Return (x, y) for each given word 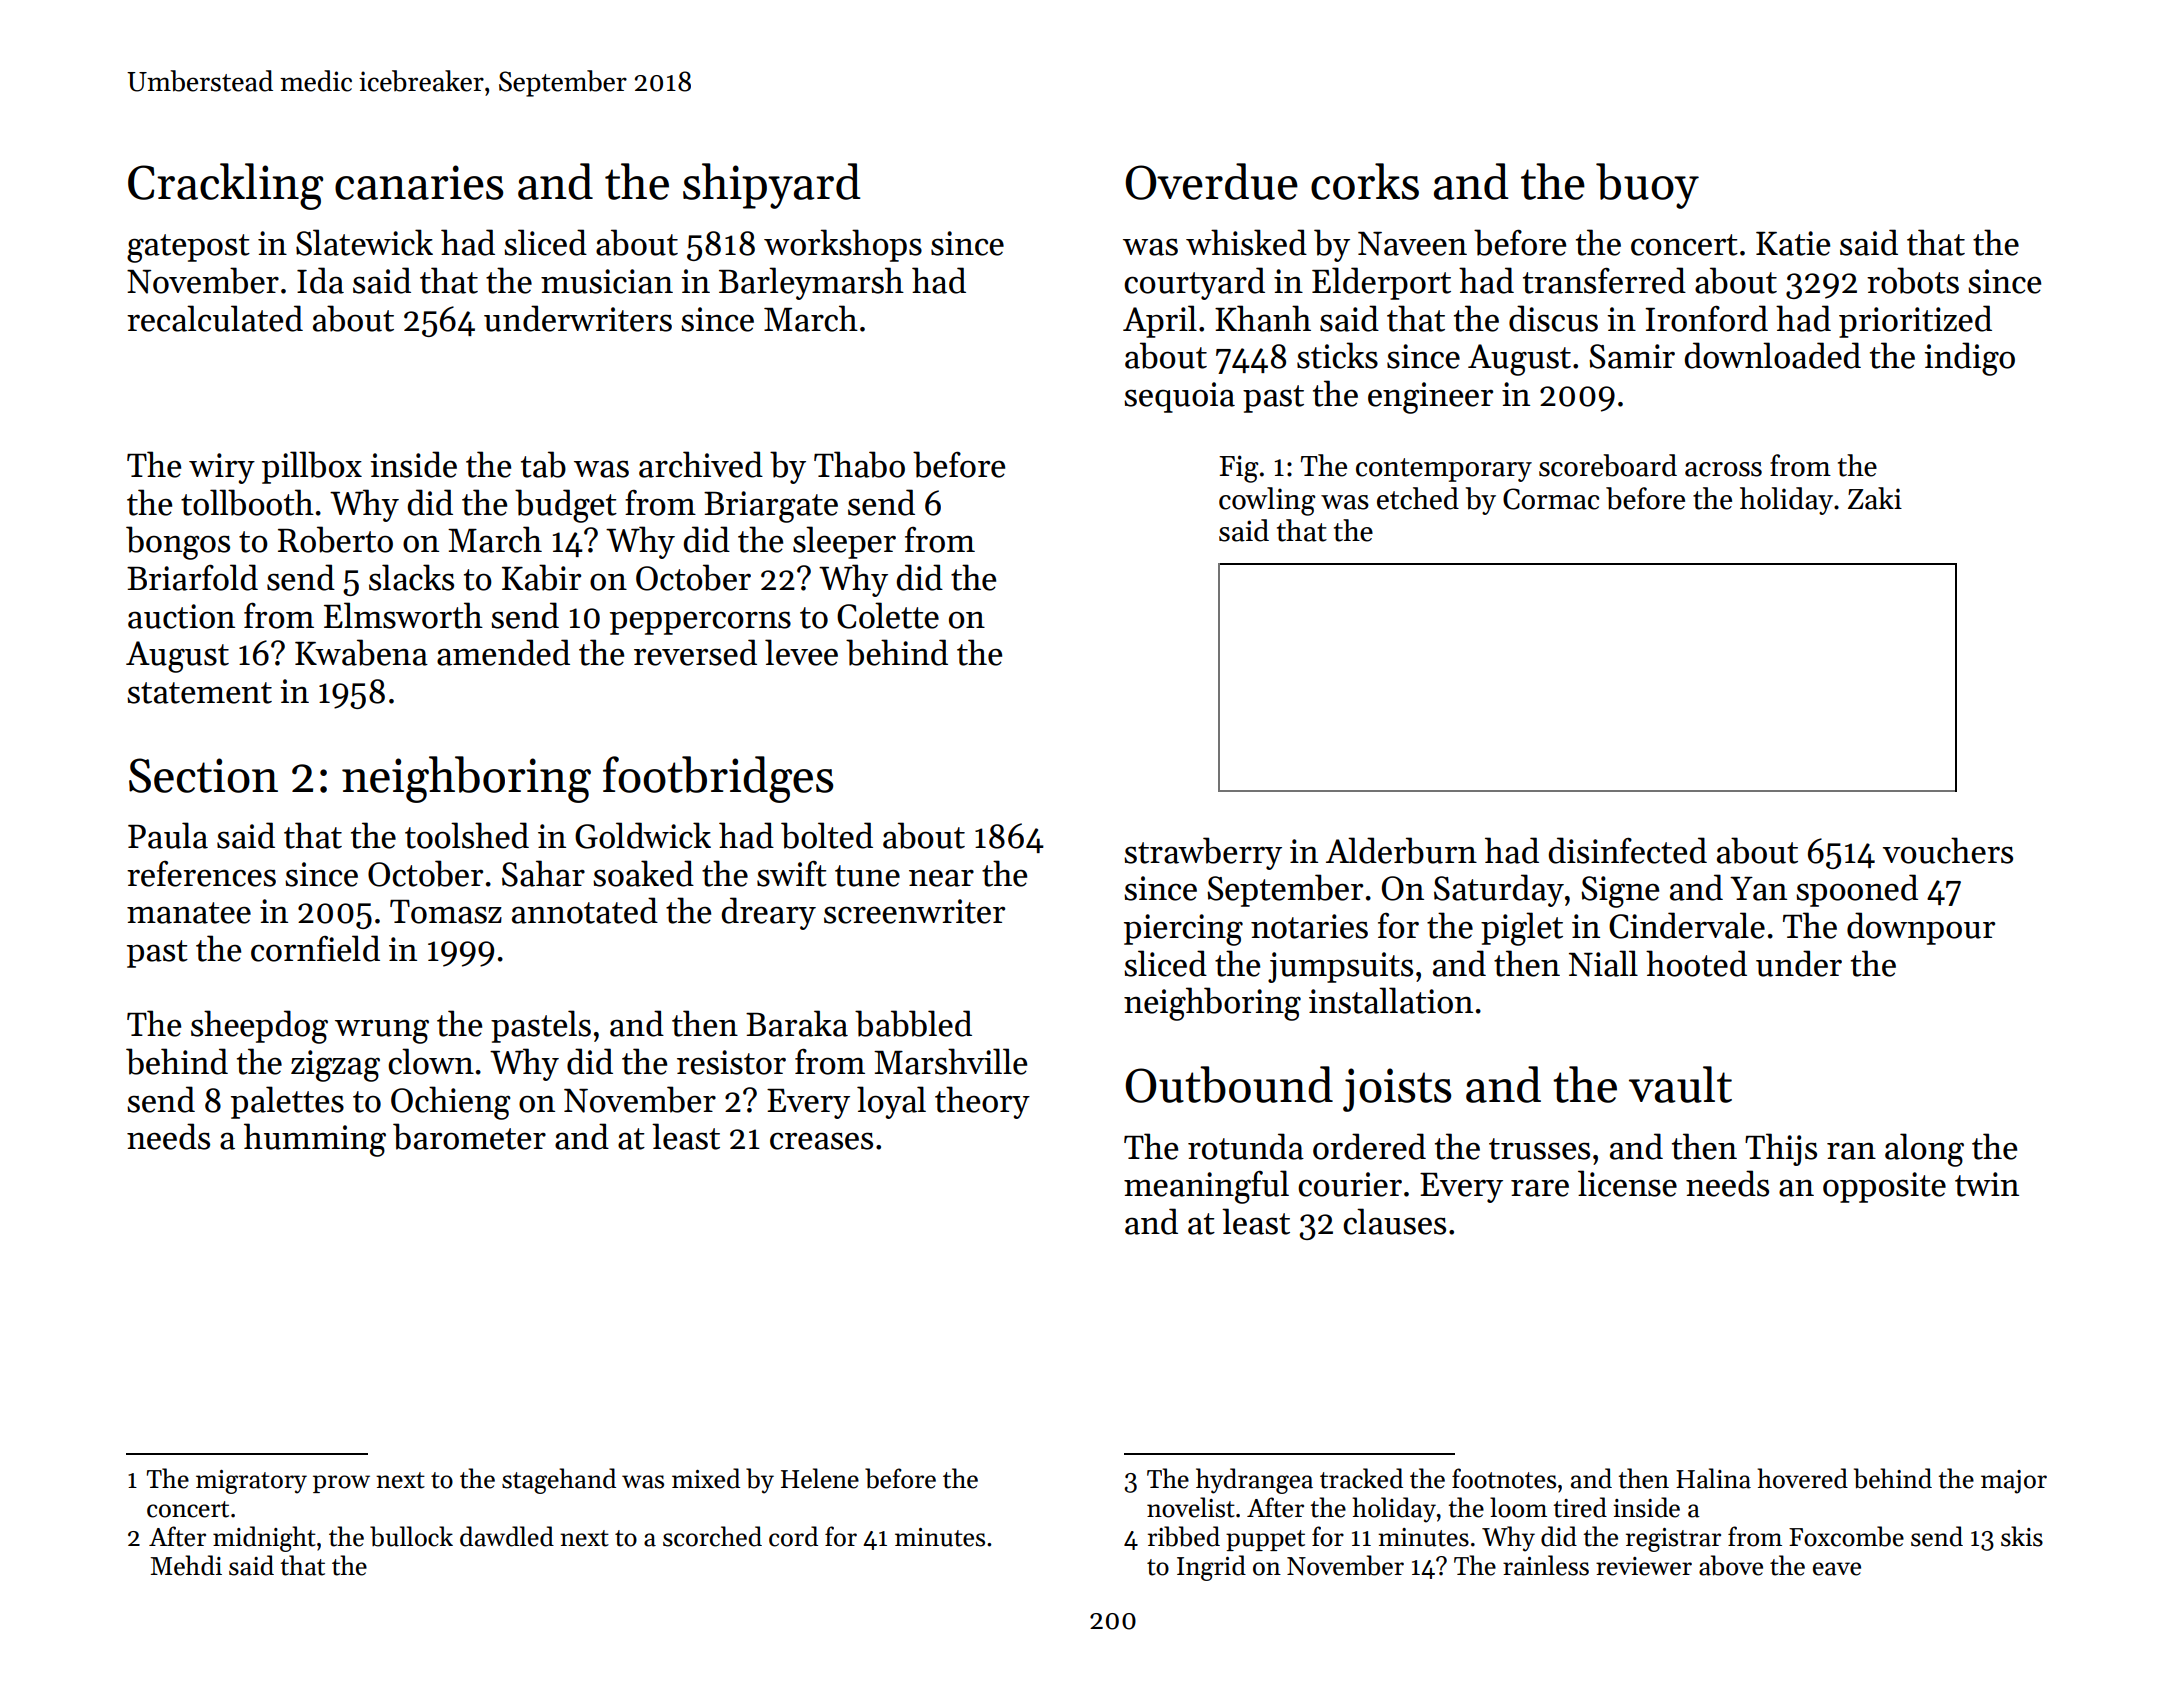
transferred (1604, 280)
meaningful (1206, 1187)
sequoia (1179, 397)
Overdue (1211, 181)
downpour (1921, 928)
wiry (222, 468)
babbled (913, 1023)
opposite (1884, 1187)
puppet (1265, 1540)
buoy (1647, 186)
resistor (731, 1062)
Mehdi (186, 1565)
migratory (251, 1482)
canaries (419, 182)
